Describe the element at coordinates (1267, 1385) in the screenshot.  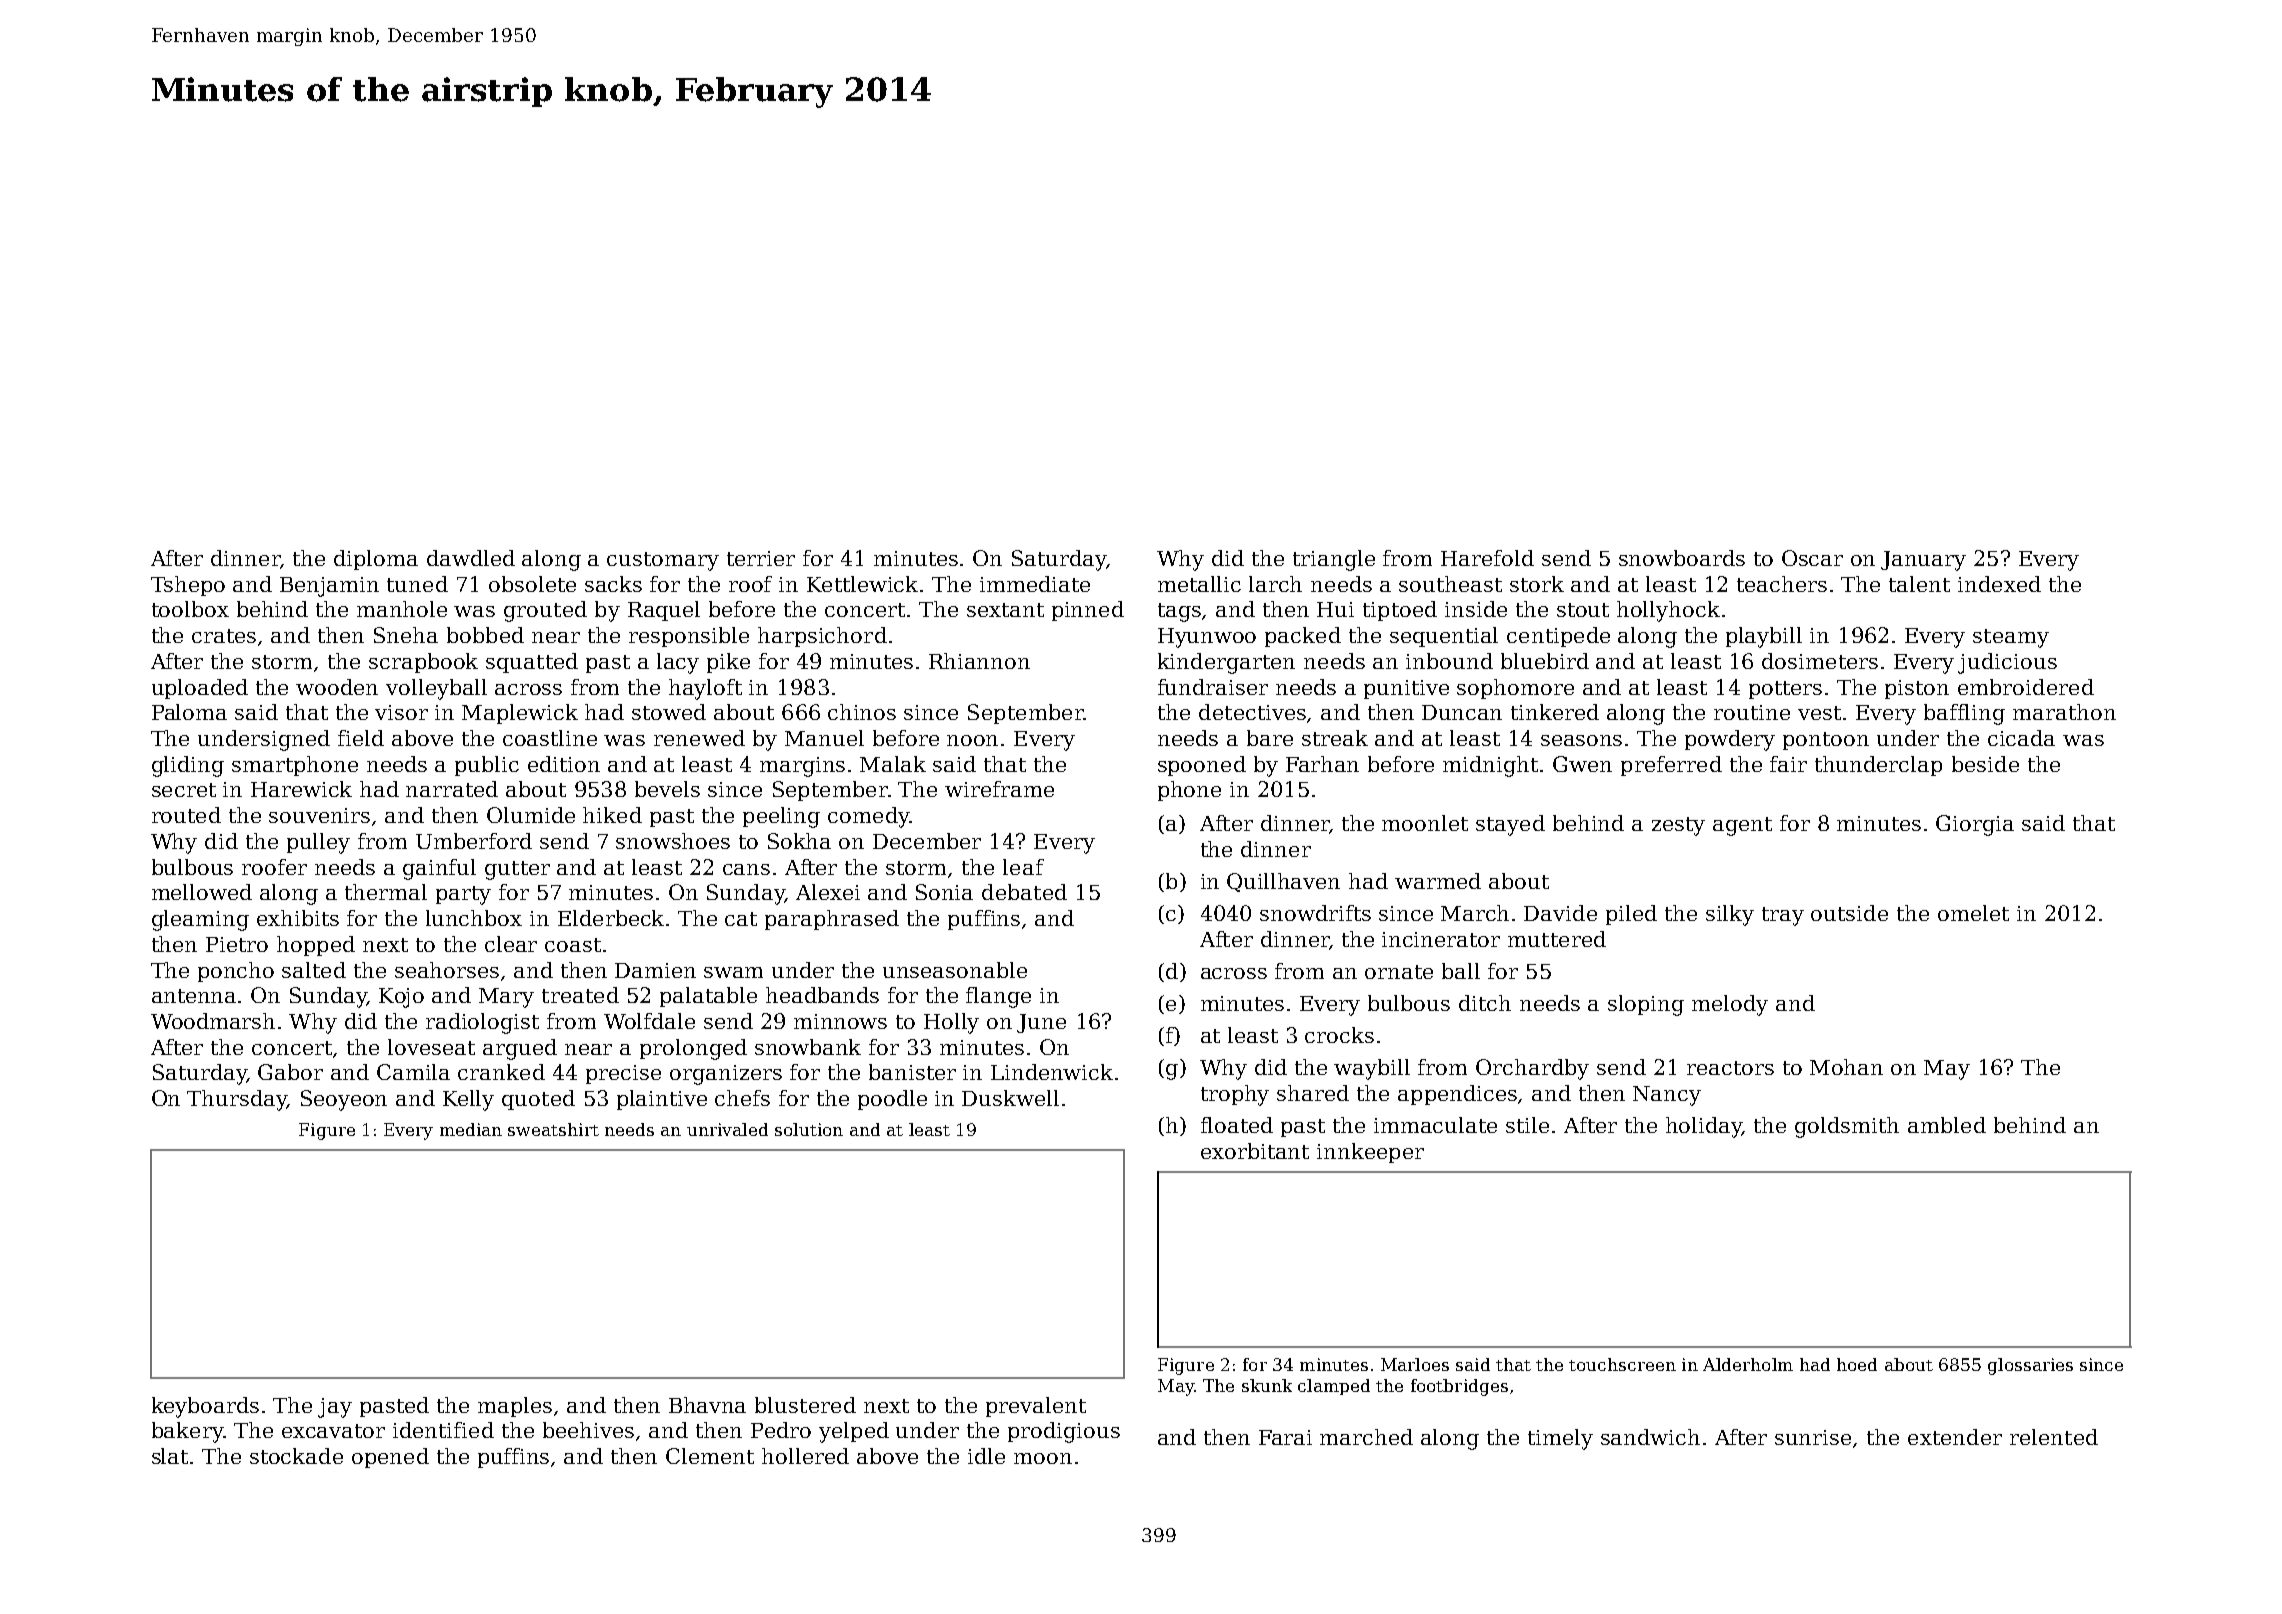
I see `skunk` at that location.
